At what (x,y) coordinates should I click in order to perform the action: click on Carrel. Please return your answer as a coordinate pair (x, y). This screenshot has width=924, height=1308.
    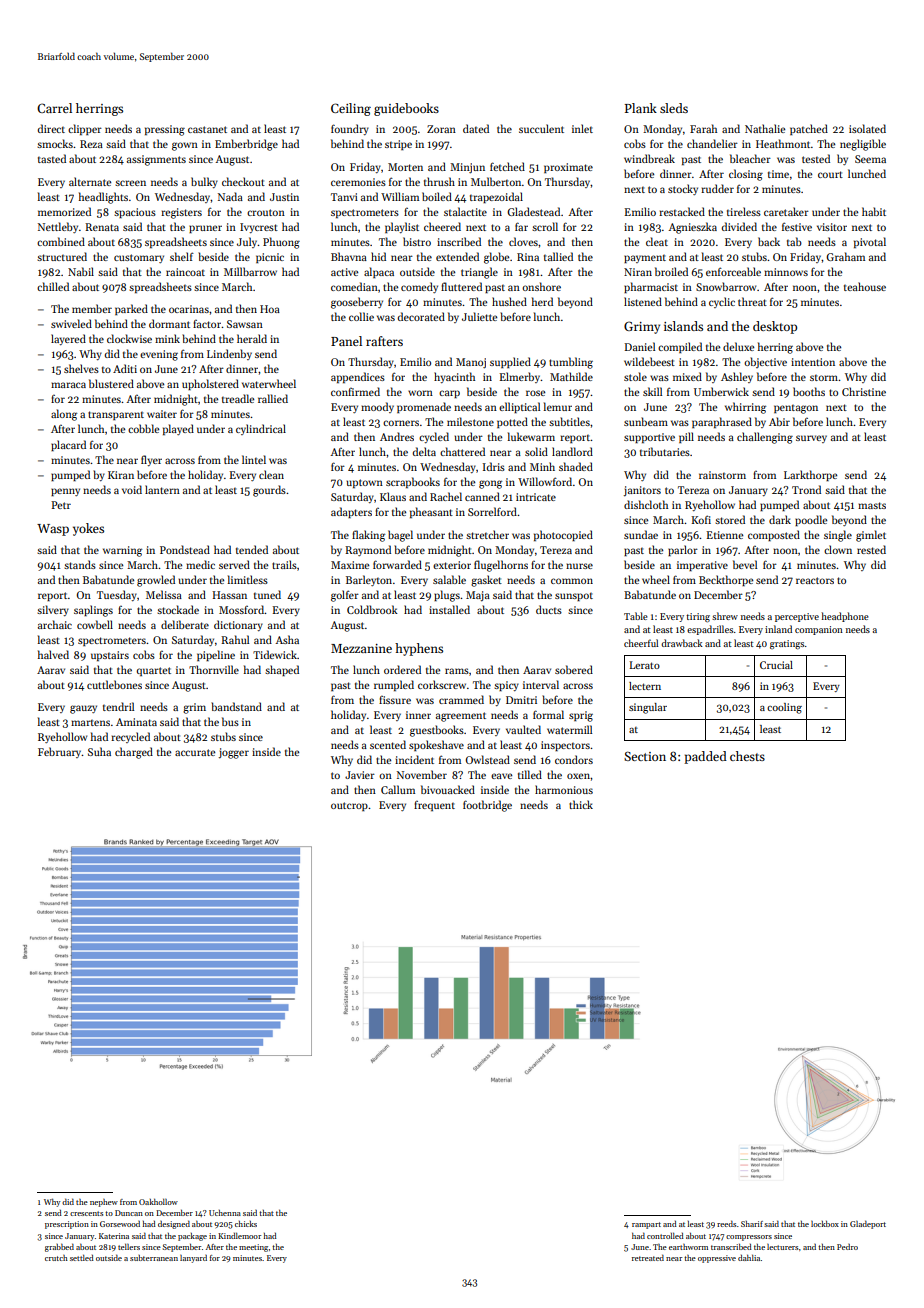
    Looking at the image, I should click on (54, 108).
